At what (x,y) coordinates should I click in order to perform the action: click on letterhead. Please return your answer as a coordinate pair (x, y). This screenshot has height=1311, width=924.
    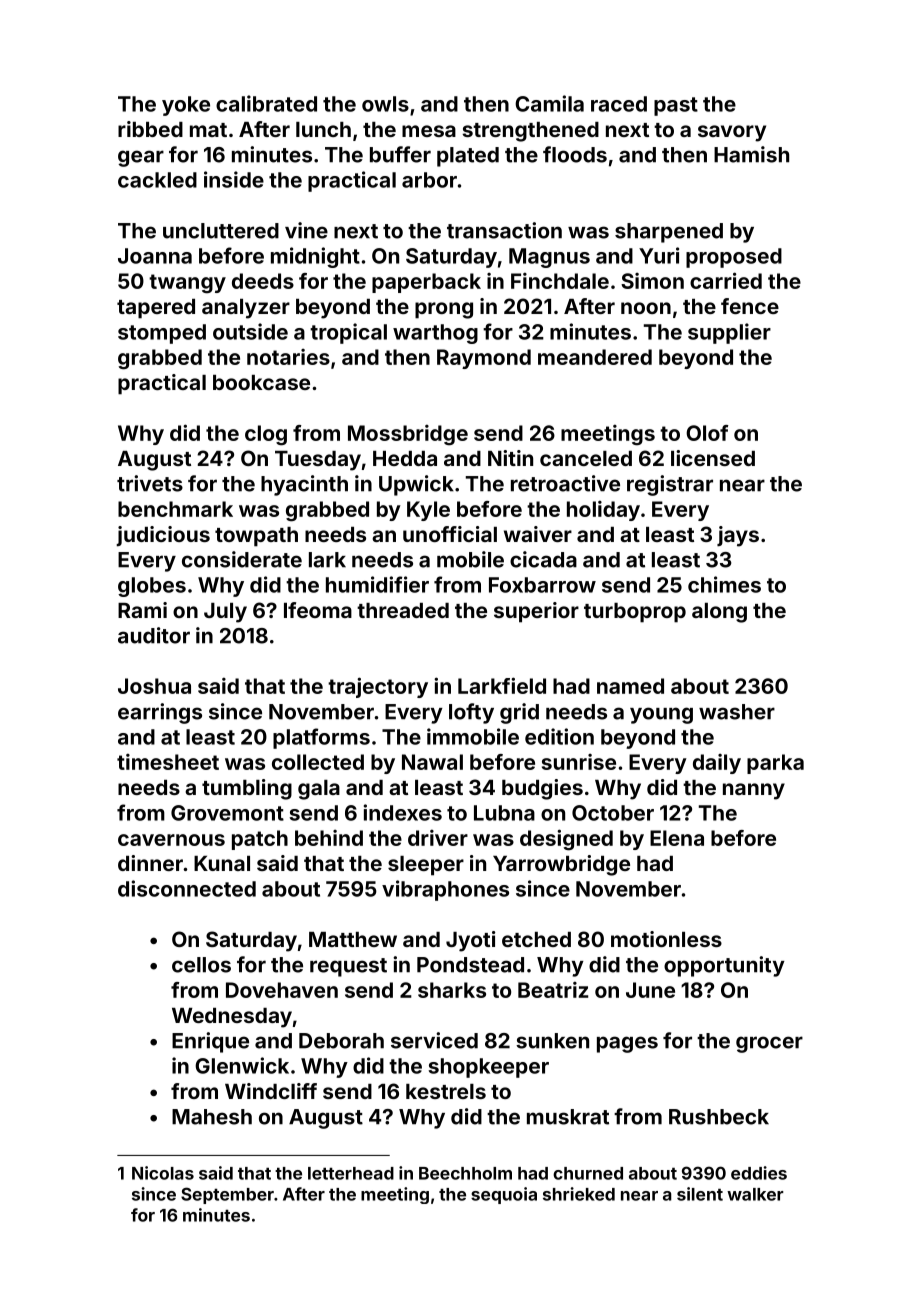
    Looking at the image, I should click on (351, 1173).
